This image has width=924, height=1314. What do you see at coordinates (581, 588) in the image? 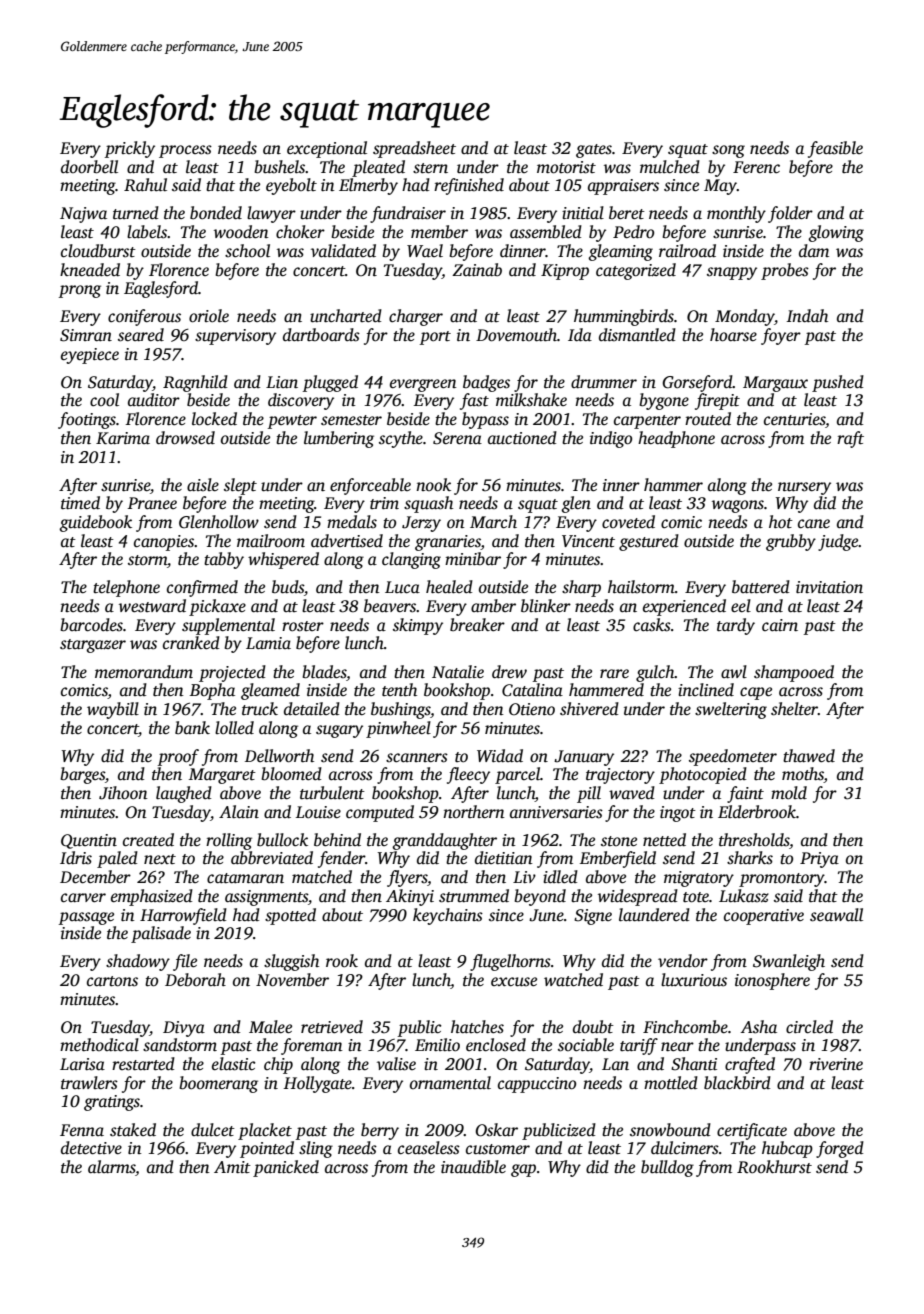
I see `sharp` at bounding box center [581, 588].
